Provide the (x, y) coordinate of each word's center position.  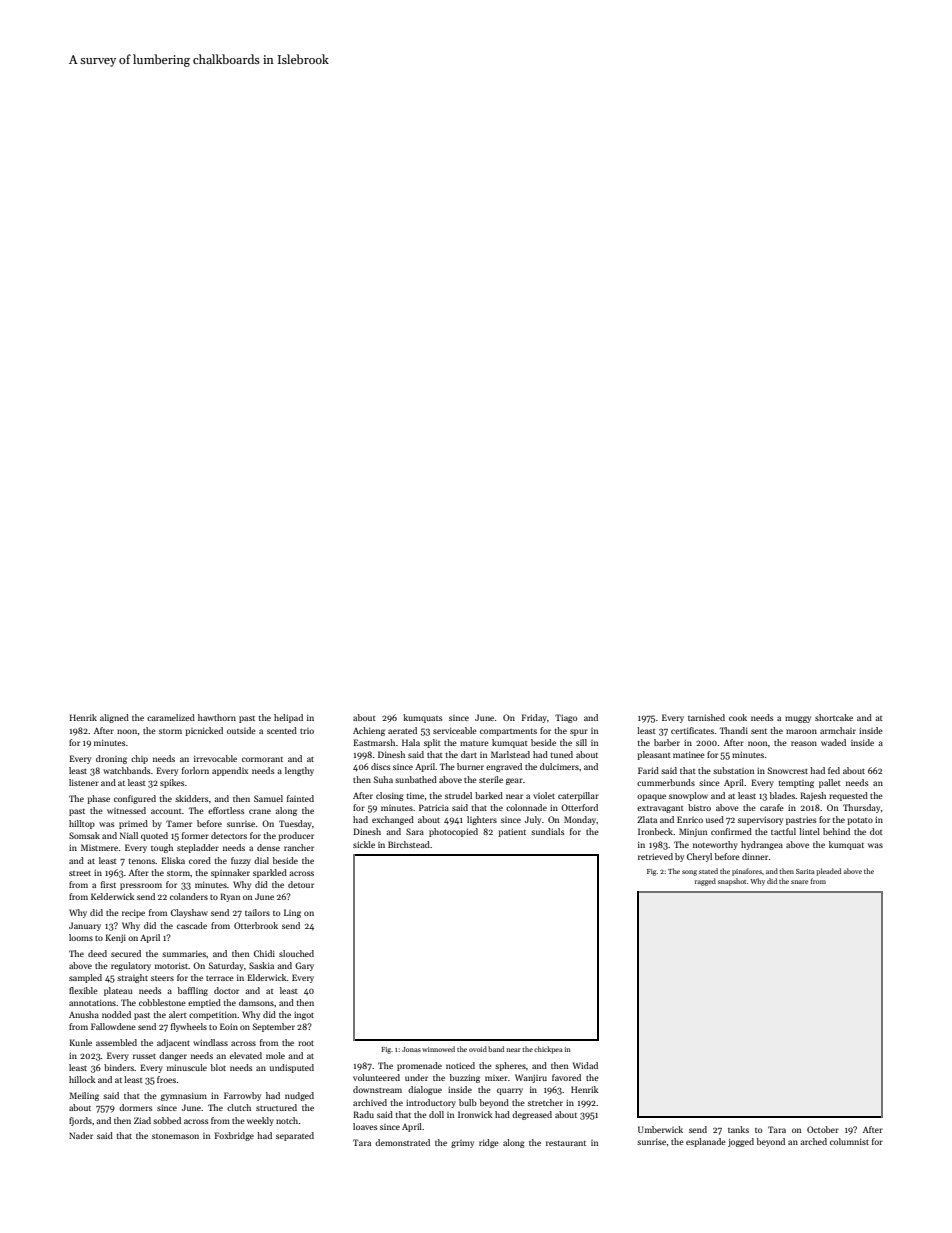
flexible (83, 990)
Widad (585, 1065)
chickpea (548, 1050)
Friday (534, 718)
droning (111, 759)
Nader (81, 1135)
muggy (798, 719)
